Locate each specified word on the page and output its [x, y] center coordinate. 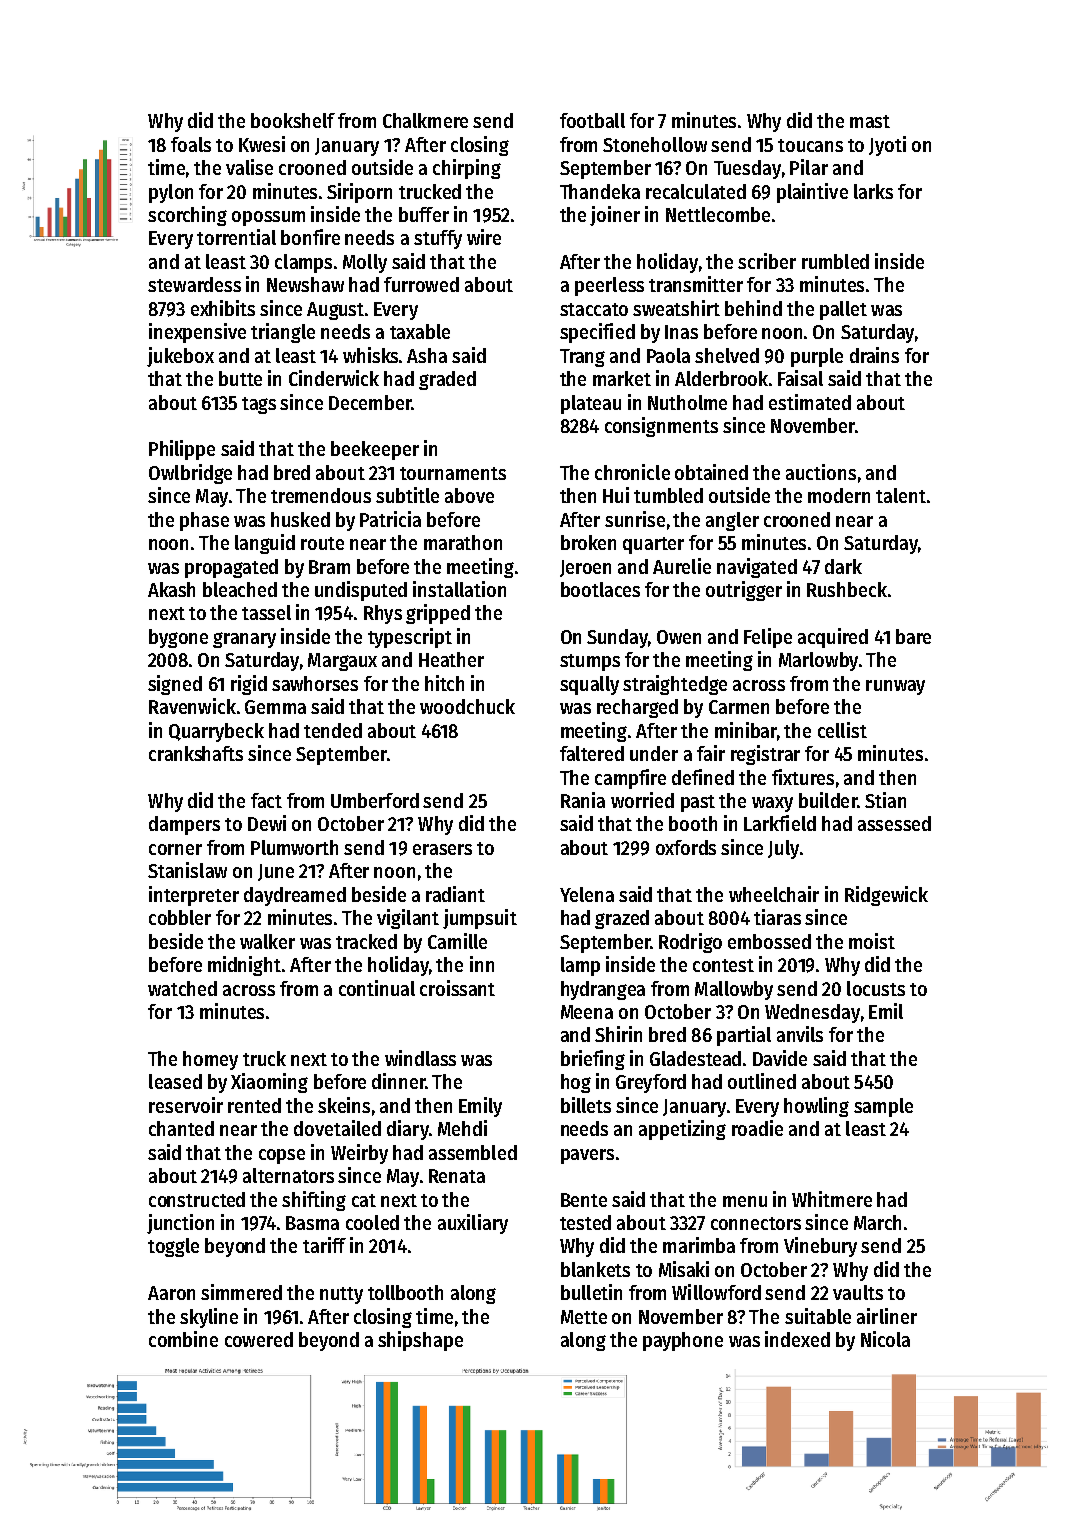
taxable [420, 331]
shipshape [420, 1341]
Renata [457, 1176]
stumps [590, 662]
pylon [171, 193]
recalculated [696, 191]
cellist [842, 730]
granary [244, 640]
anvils [800, 1034]
